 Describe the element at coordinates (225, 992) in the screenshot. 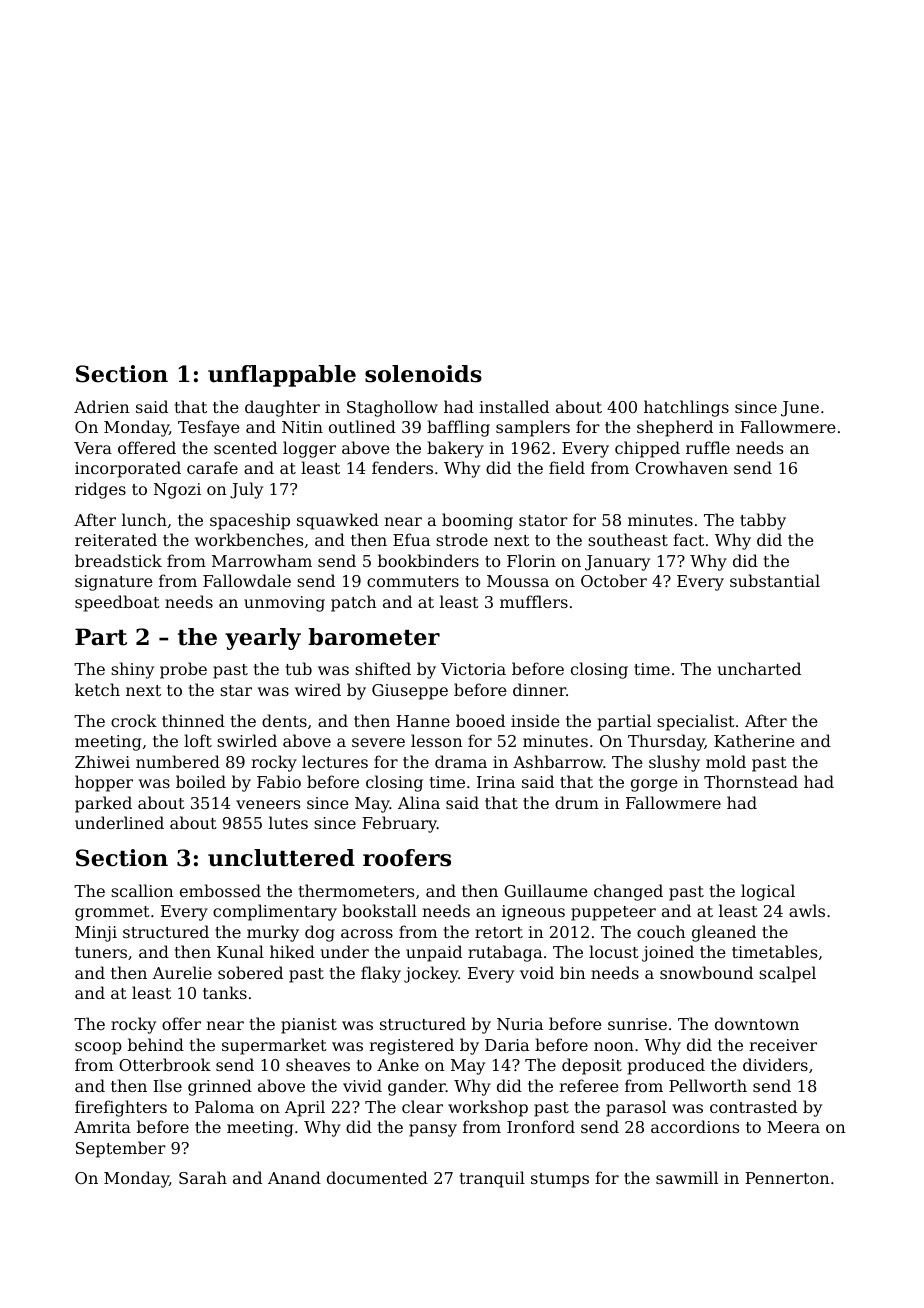

I see `tanks` at that location.
